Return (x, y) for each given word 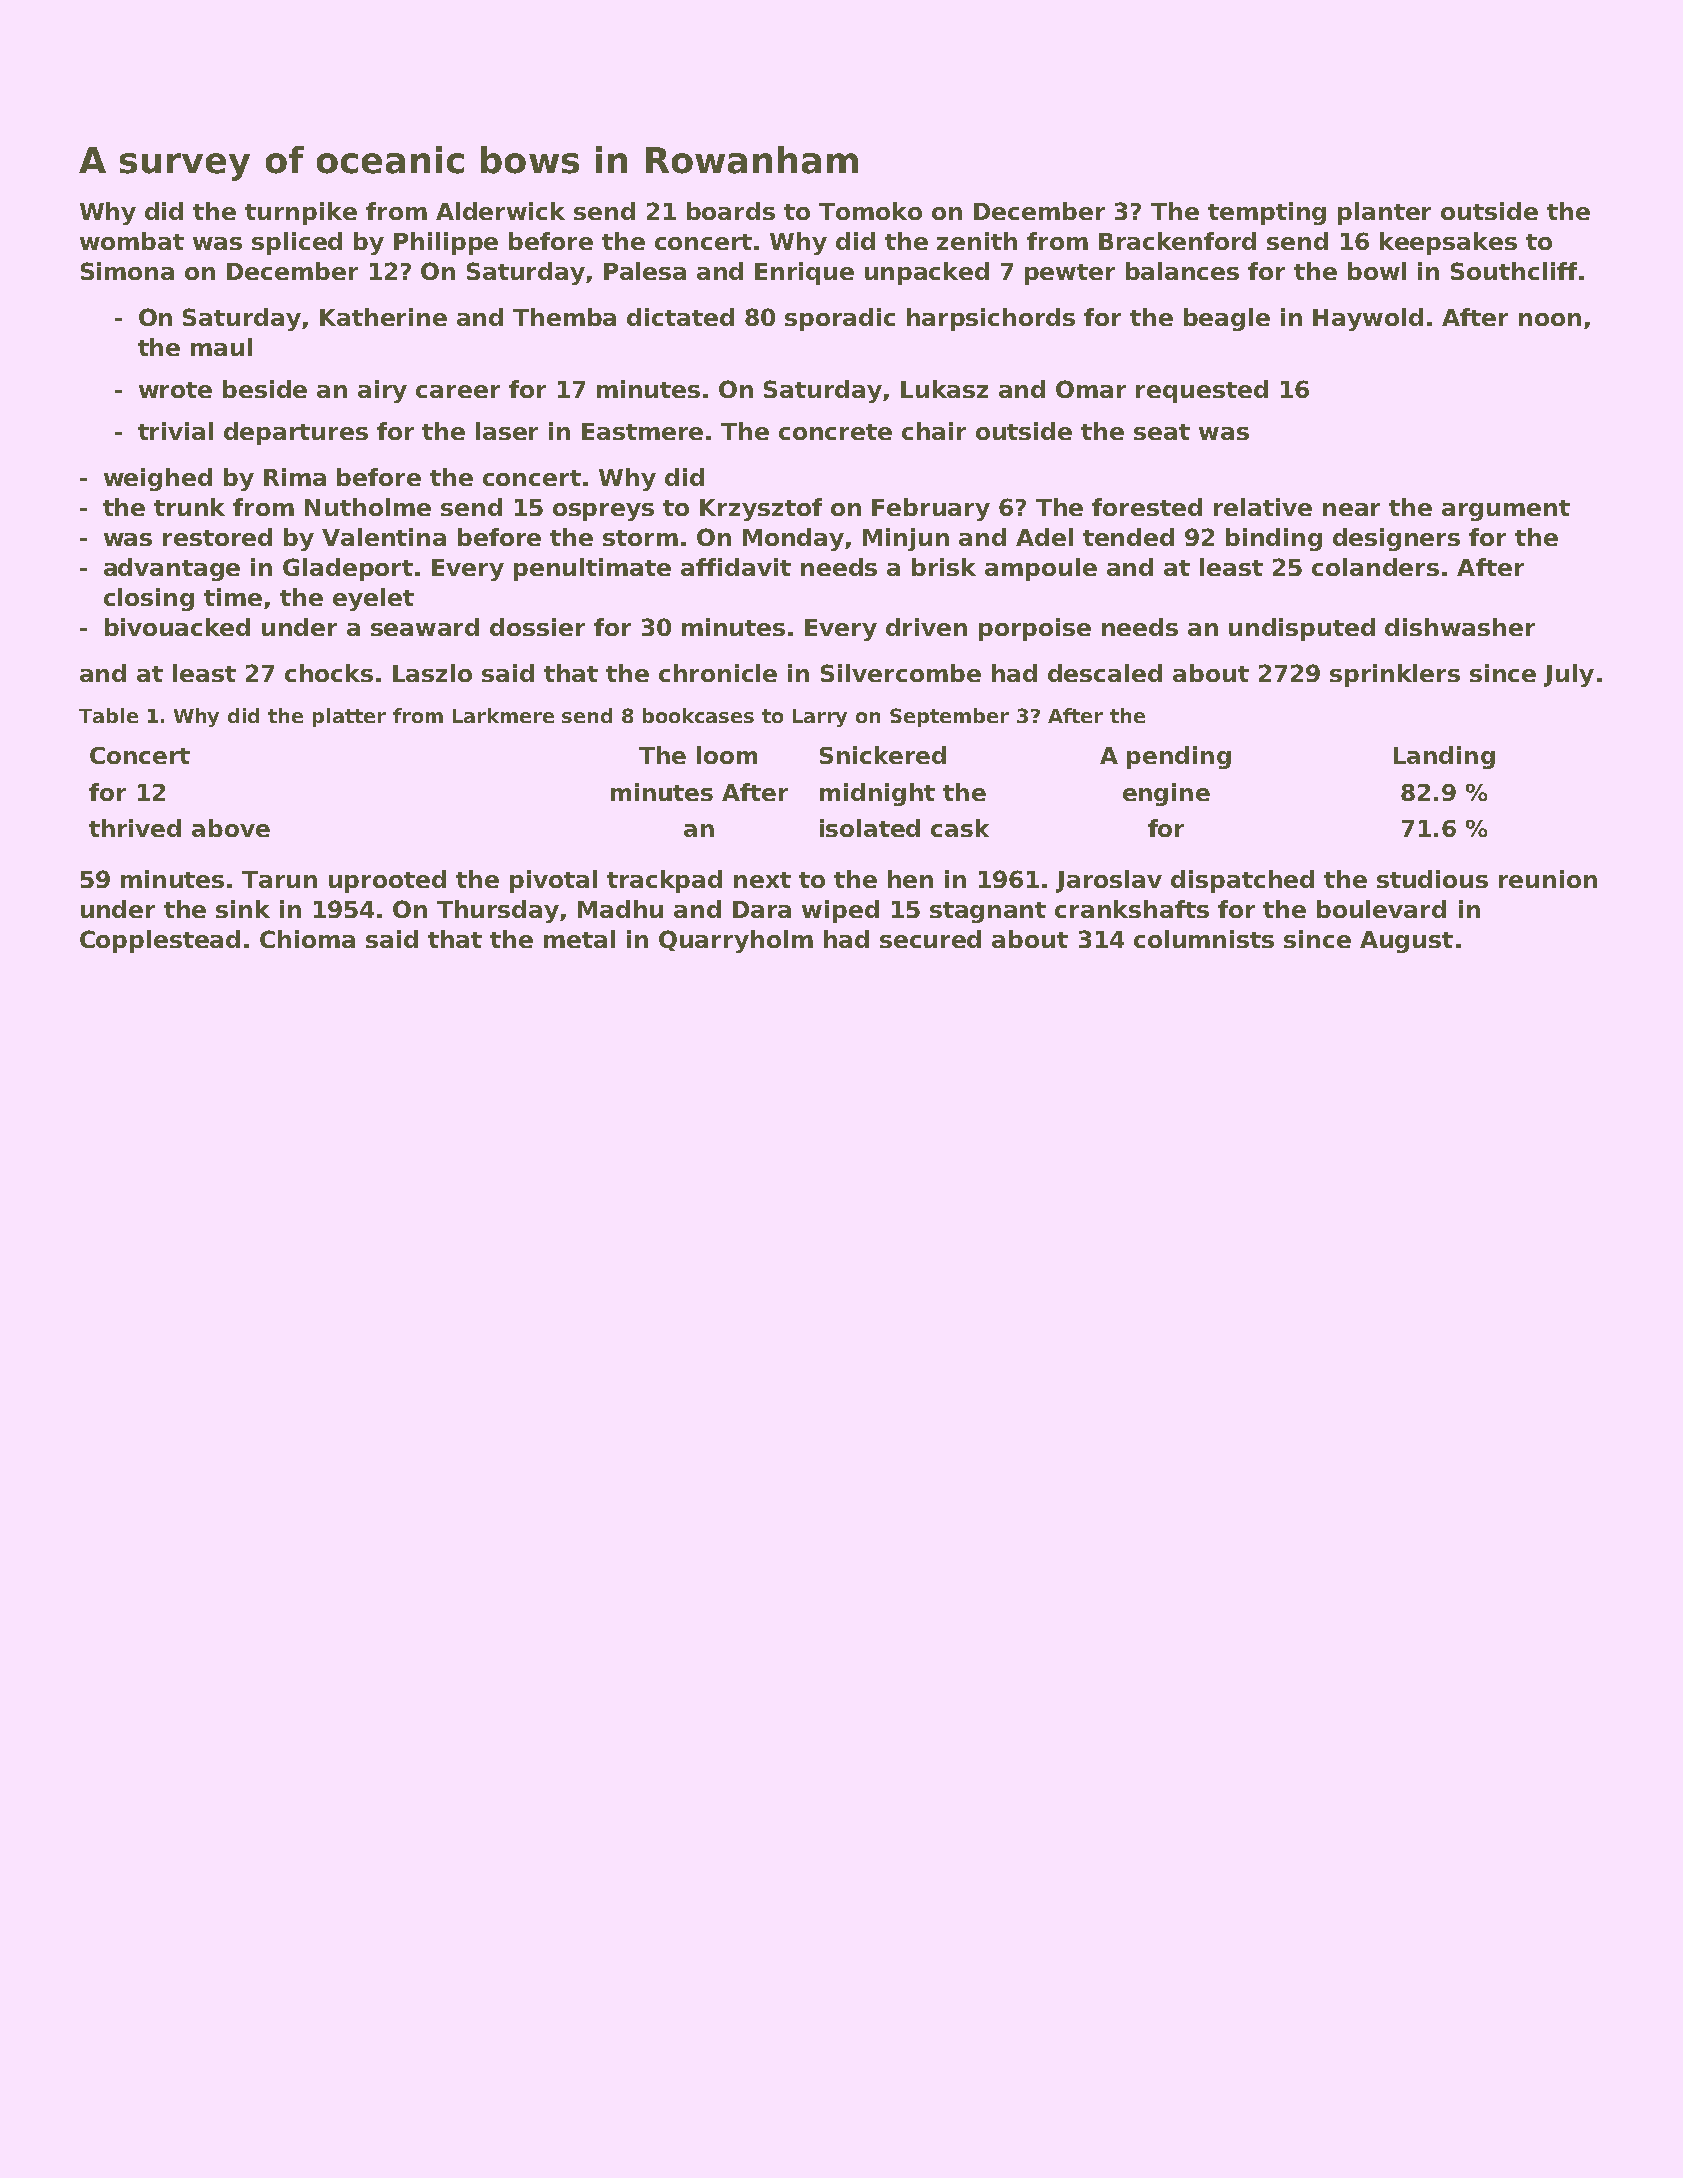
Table (108, 715)
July (1569, 675)
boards (731, 211)
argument (1506, 510)
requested (1202, 391)
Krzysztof (761, 509)
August (1406, 942)
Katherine (383, 317)
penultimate (592, 569)
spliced (297, 243)
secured (930, 939)
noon (1550, 319)
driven (926, 627)
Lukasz (944, 389)
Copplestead (160, 941)
